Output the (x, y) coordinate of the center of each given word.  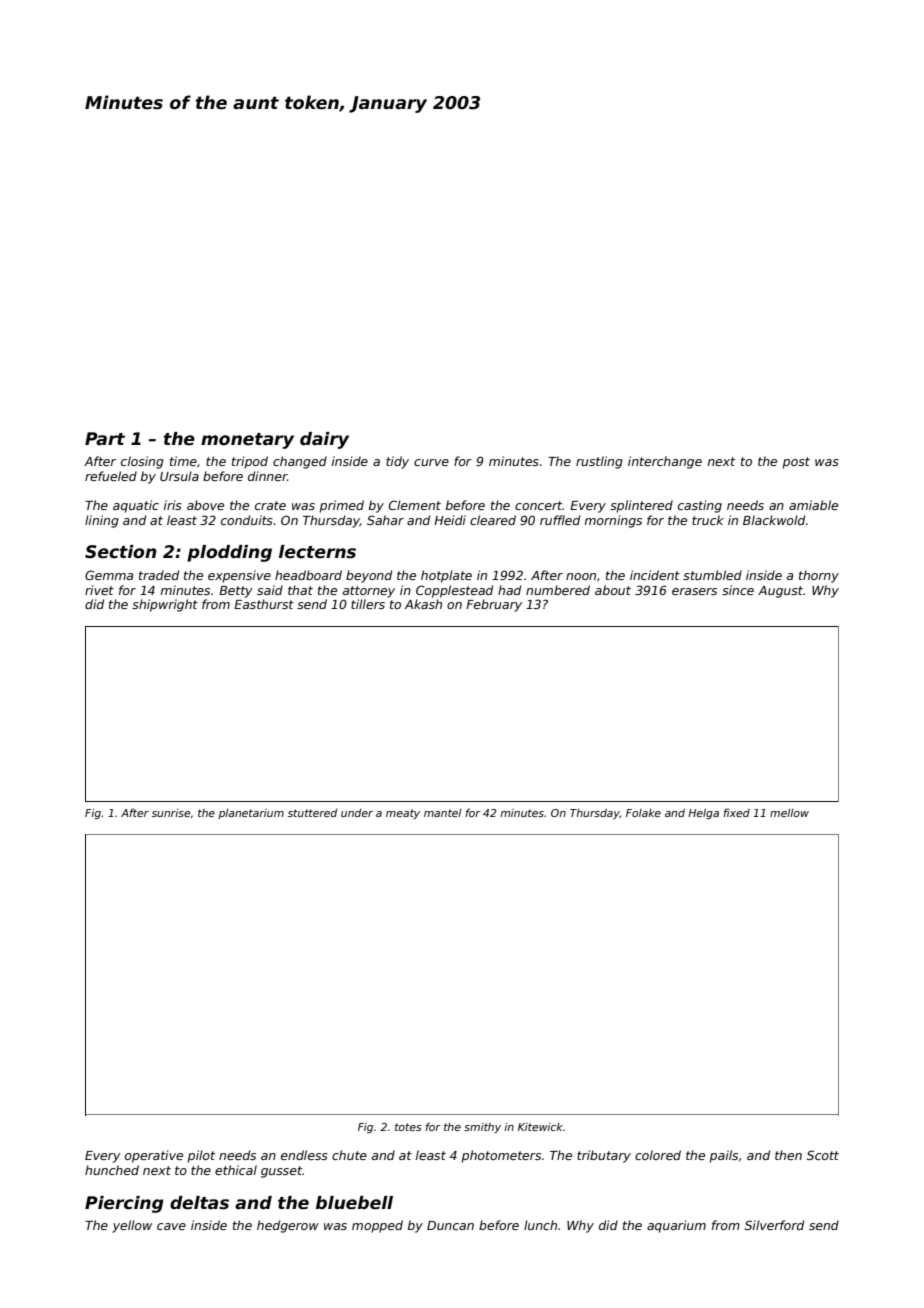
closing (142, 462)
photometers (501, 1156)
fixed (736, 812)
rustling (599, 462)
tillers (368, 604)
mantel (442, 813)
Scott (823, 1155)
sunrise (171, 813)
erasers (694, 591)
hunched (112, 1170)
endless (304, 1155)
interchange (665, 462)
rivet (99, 590)
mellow (789, 813)
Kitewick (540, 1127)
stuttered (312, 813)
